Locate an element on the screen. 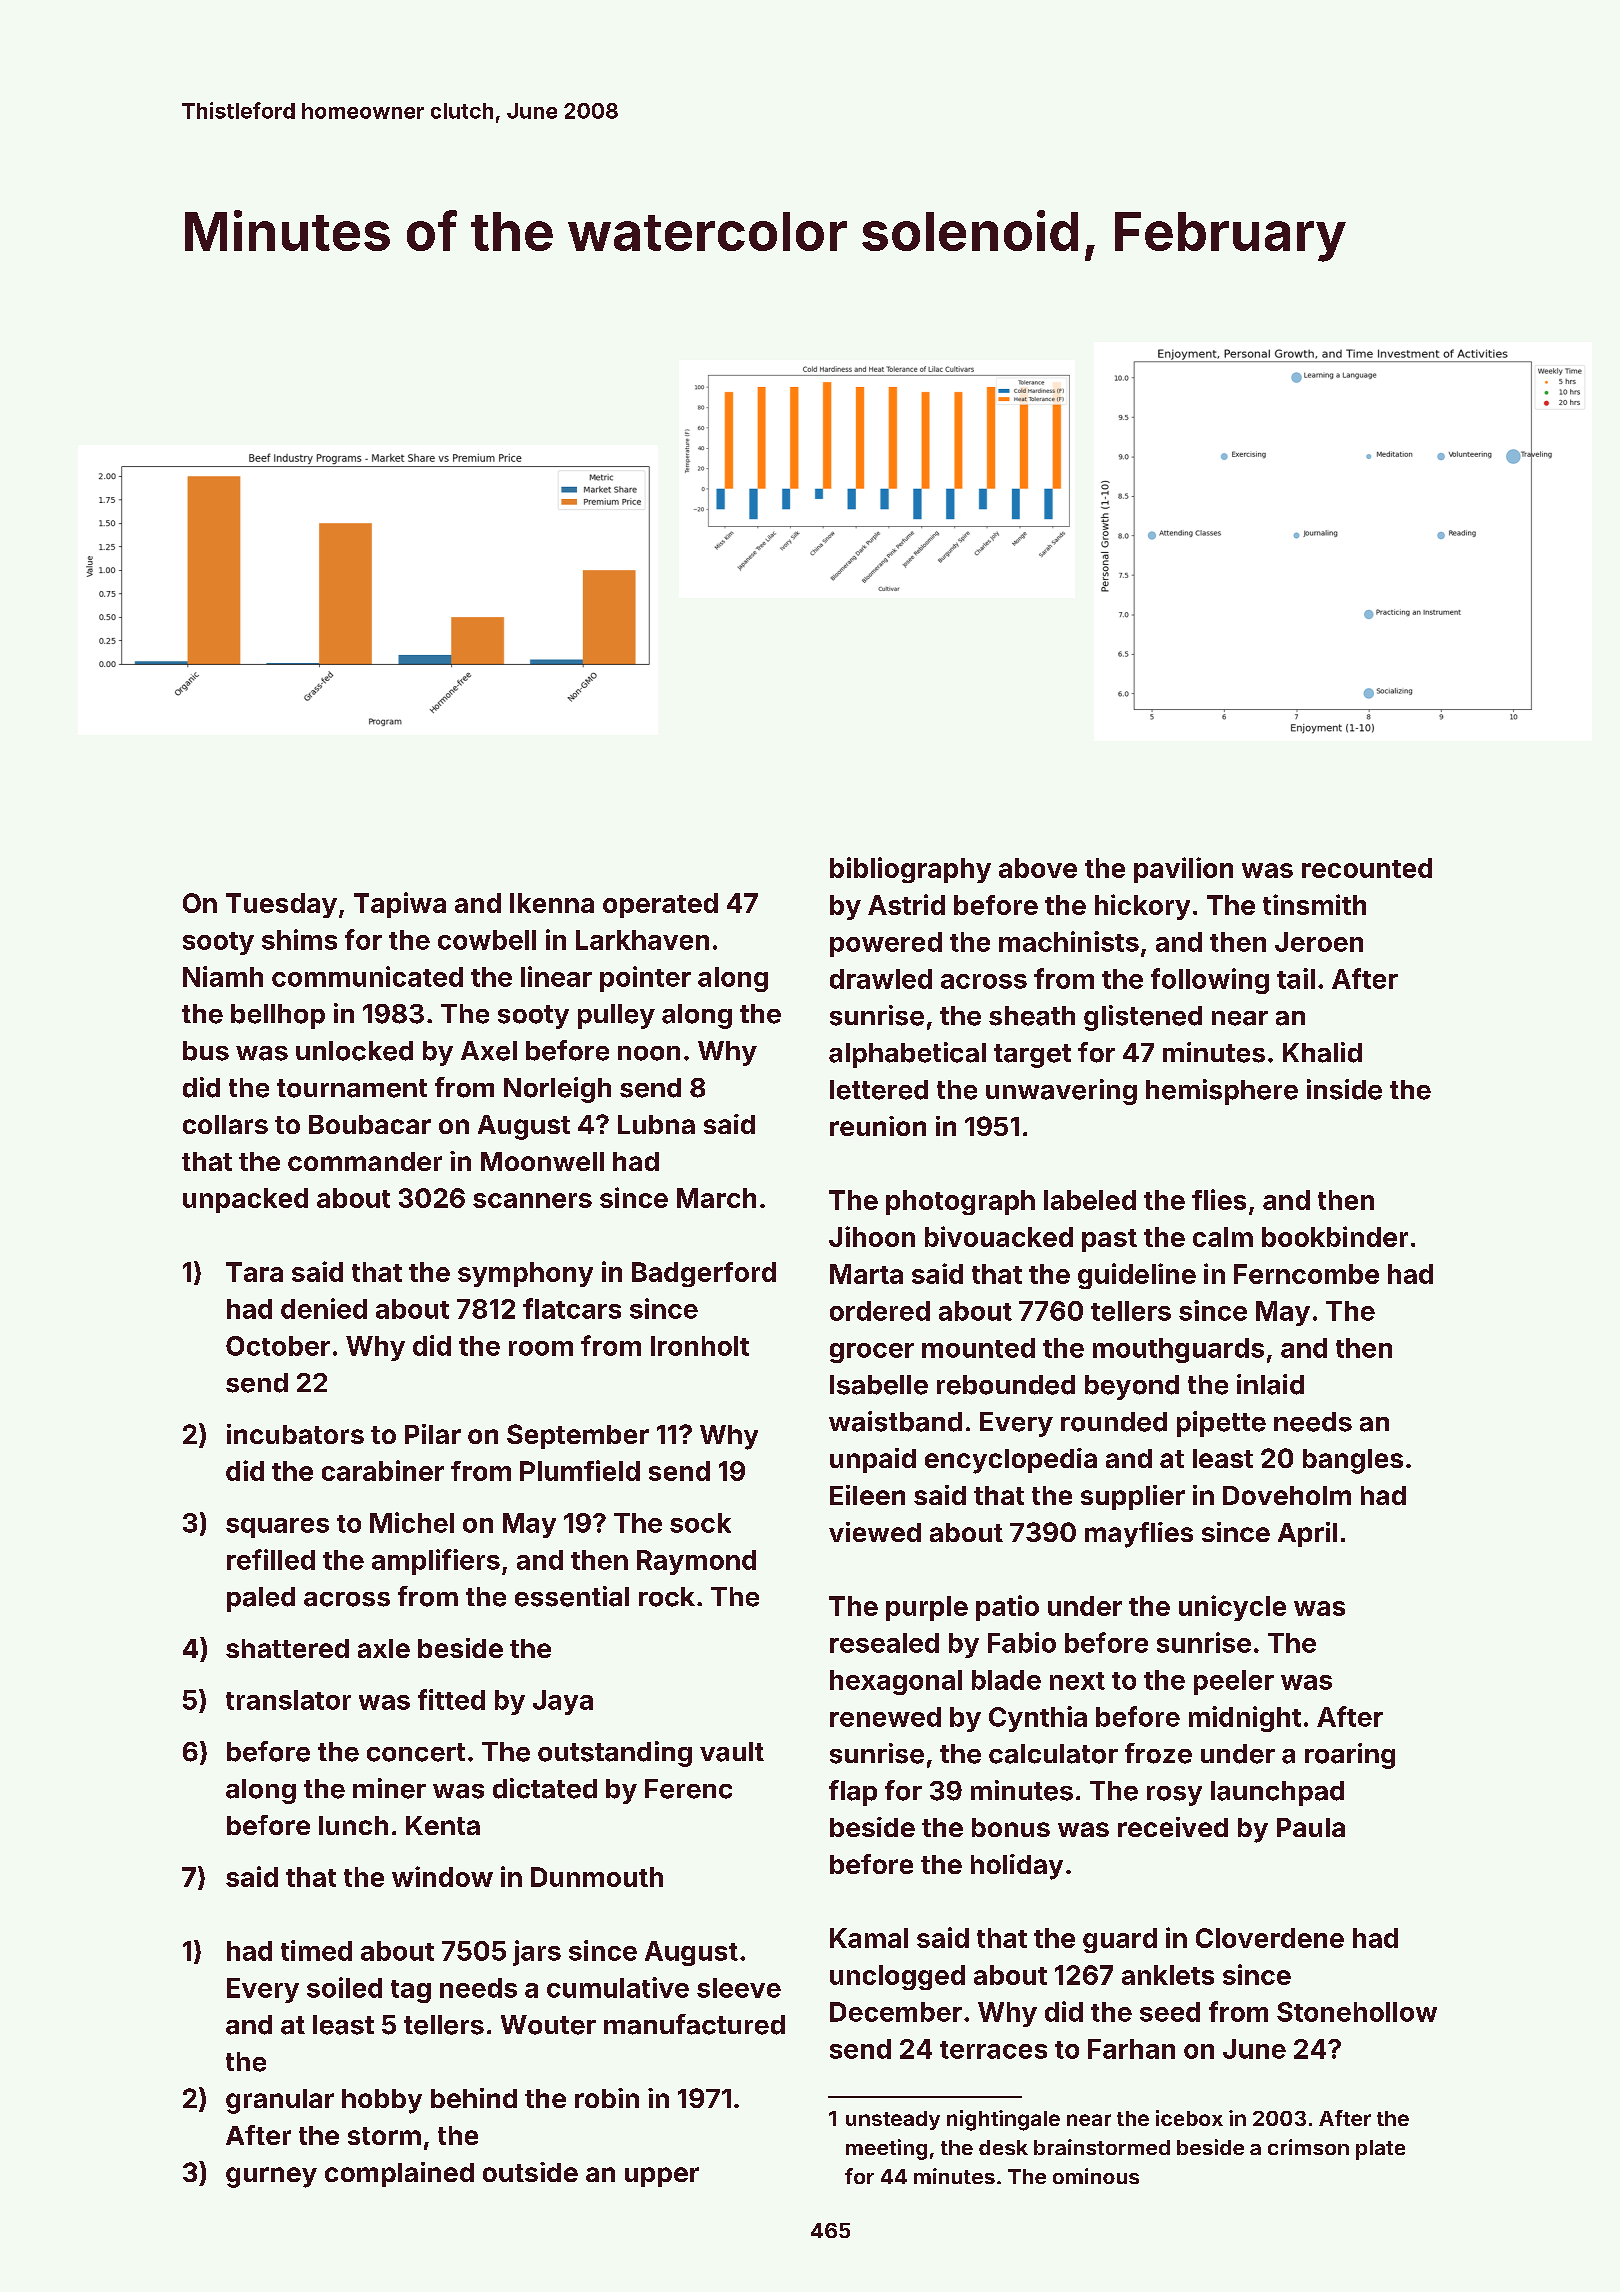  Astrid is located at coordinates (906, 904).
